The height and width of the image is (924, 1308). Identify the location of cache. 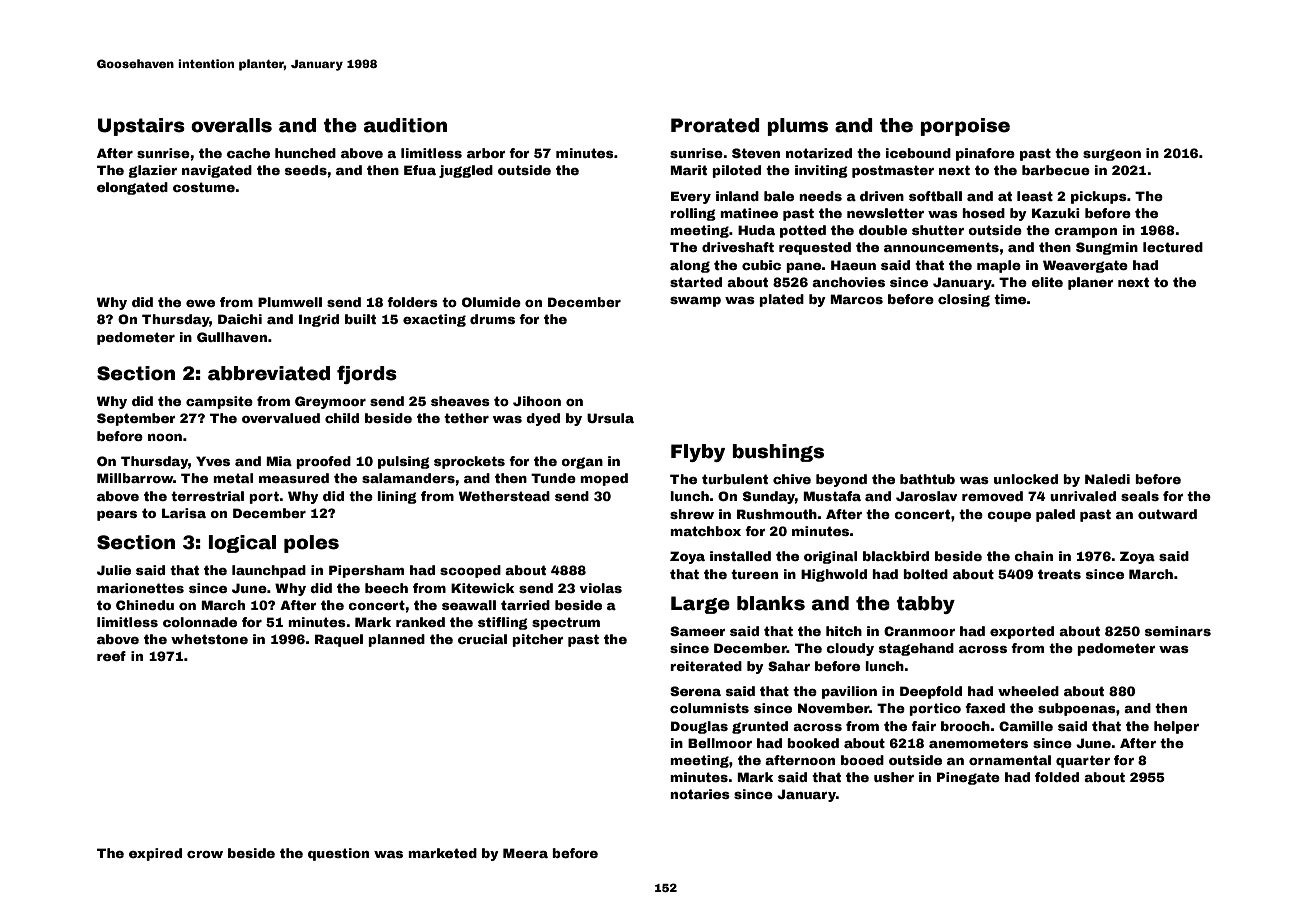
(248, 153).
